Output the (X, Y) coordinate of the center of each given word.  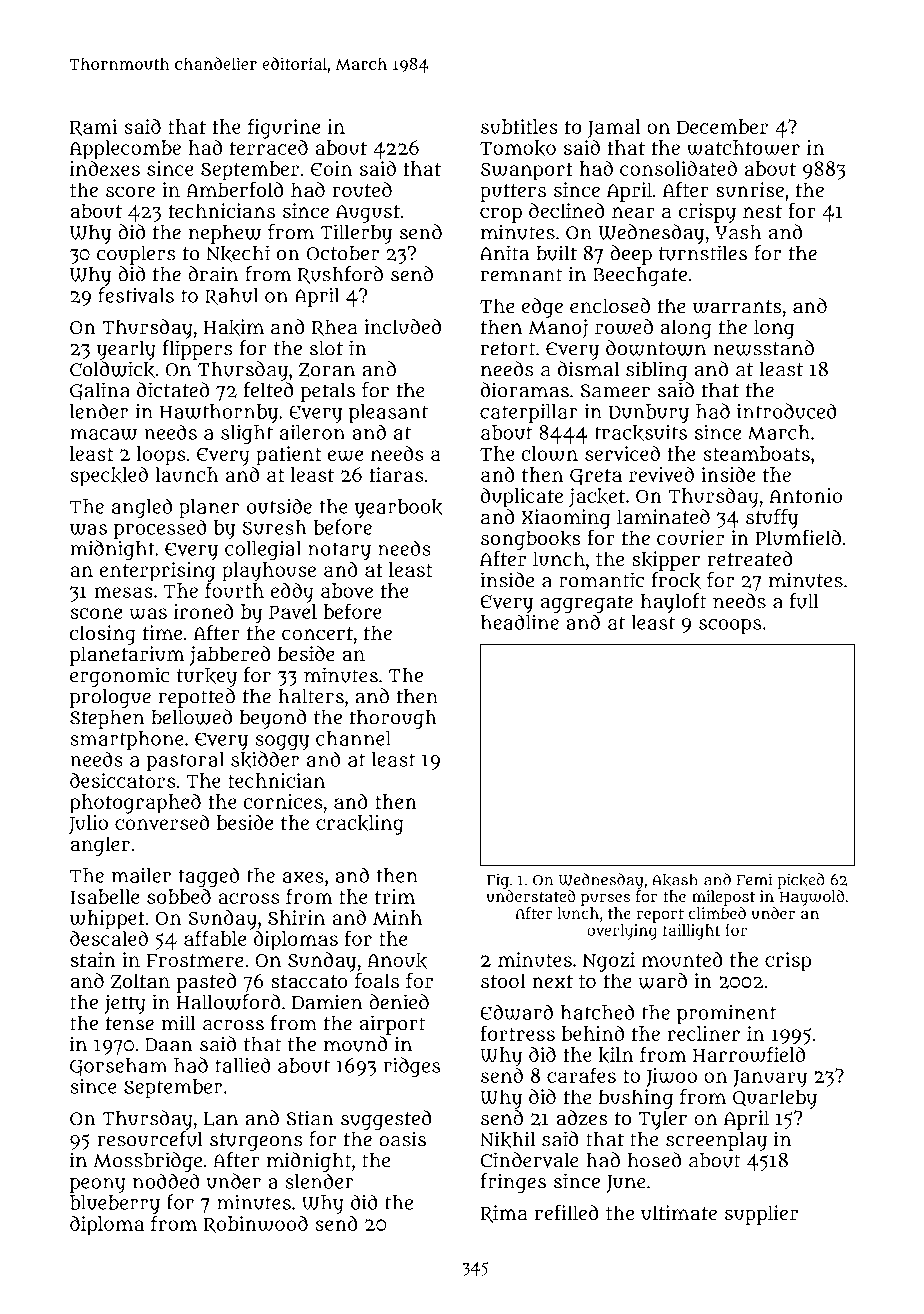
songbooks (531, 540)
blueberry (115, 1205)
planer (209, 508)
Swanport (527, 172)
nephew (225, 234)
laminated (663, 516)
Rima (504, 1214)
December (722, 126)
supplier (761, 1215)
